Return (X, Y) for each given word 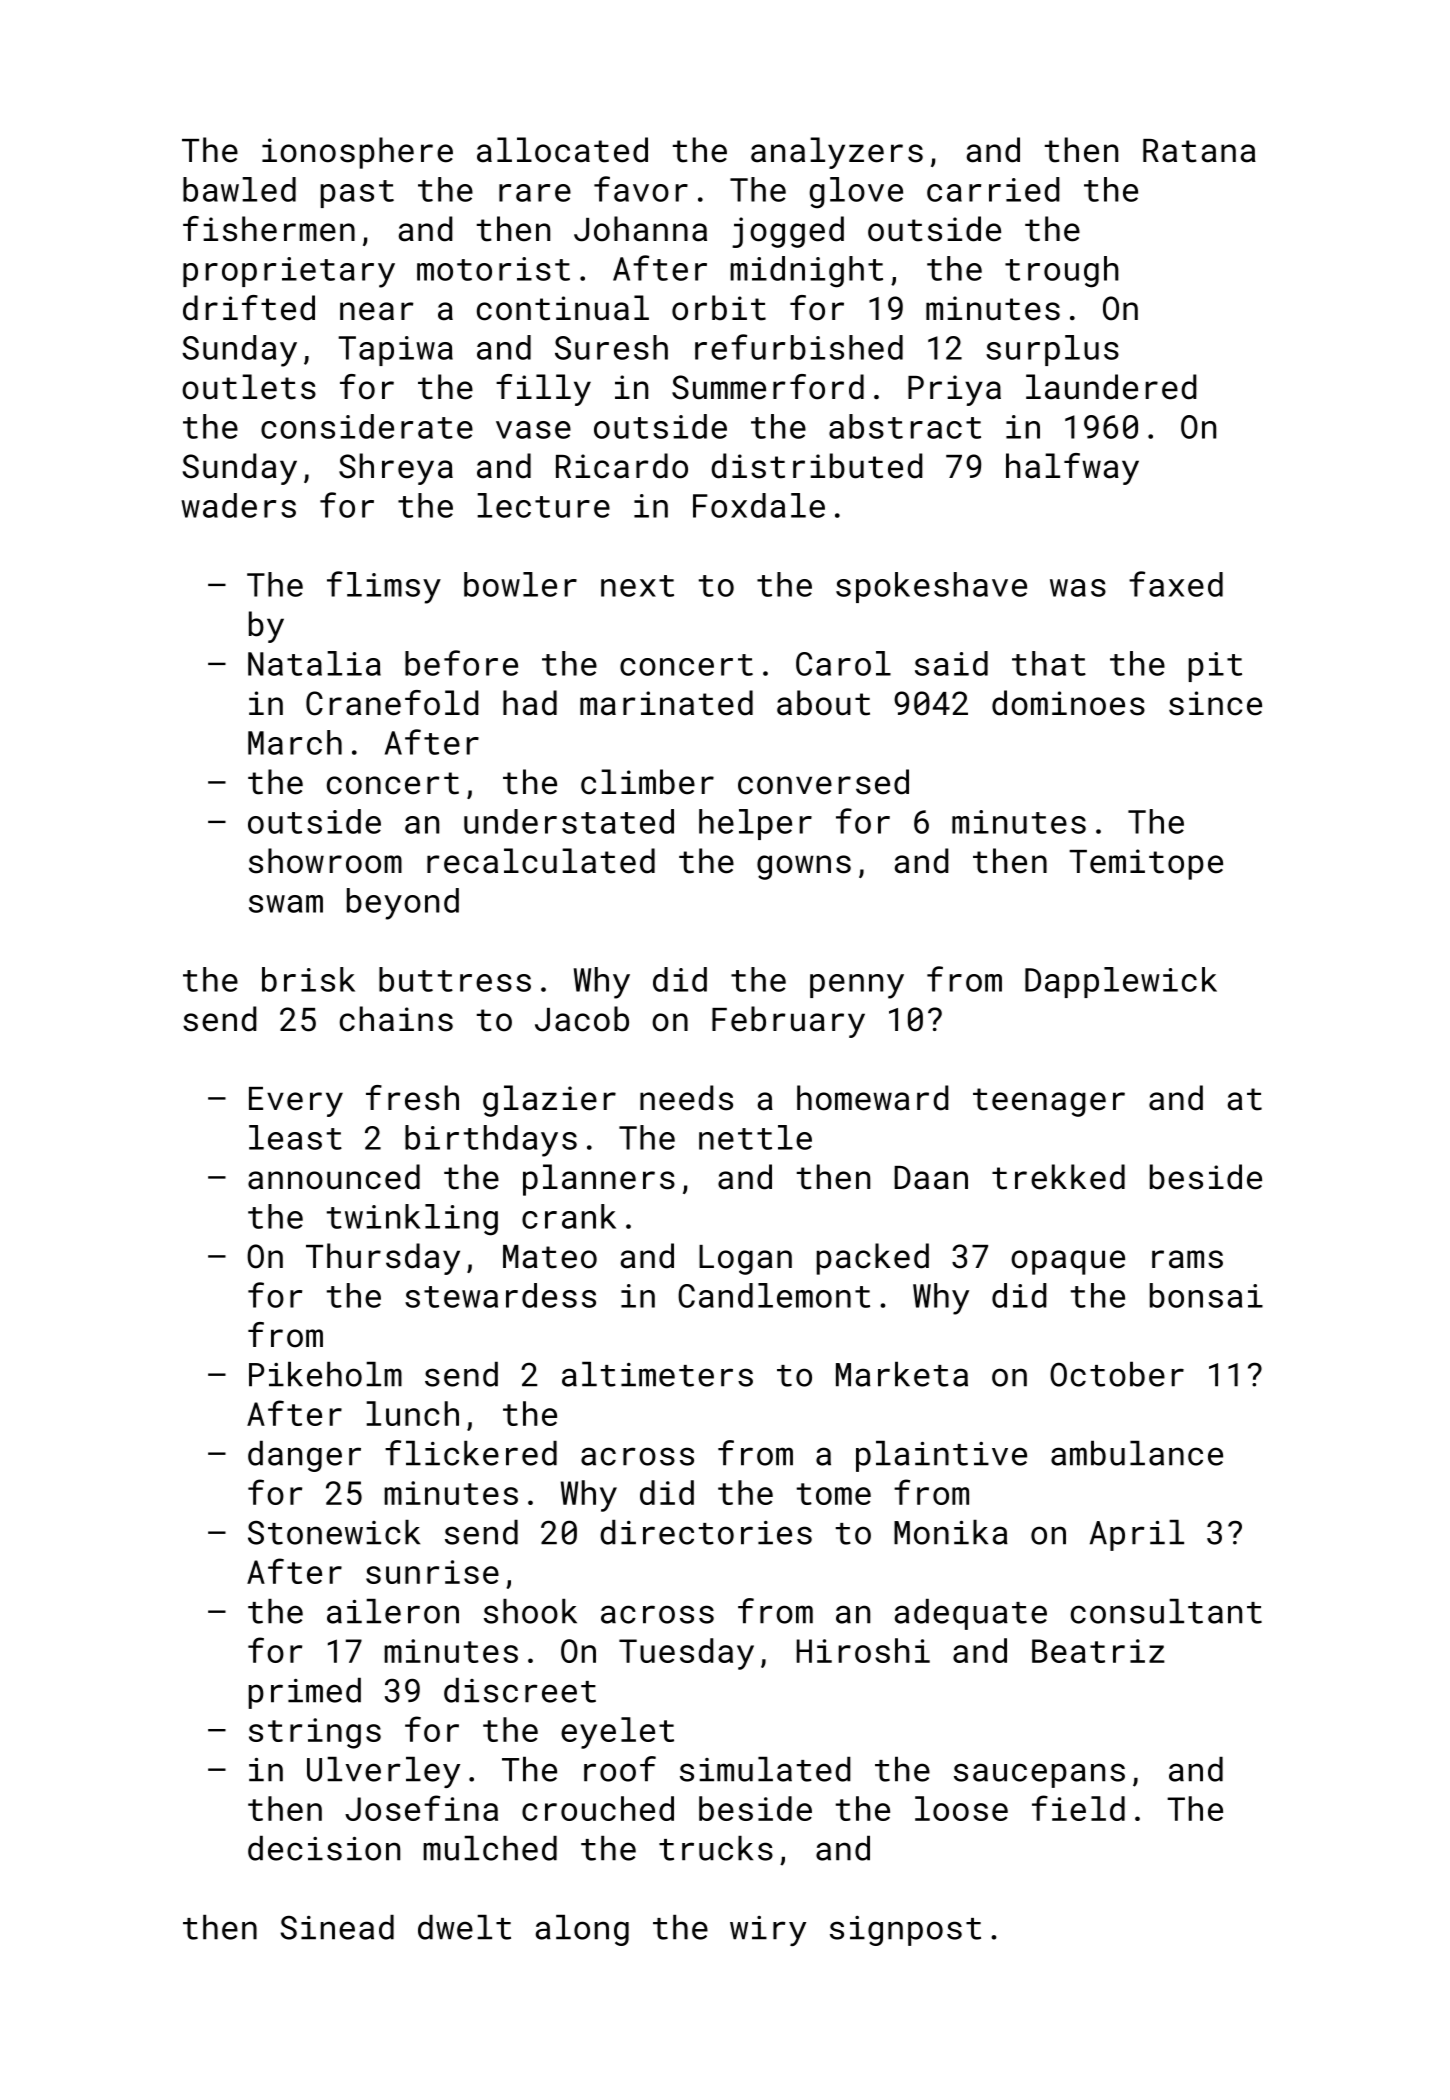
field (1078, 1808)
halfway (1072, 469)
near (377, 311)
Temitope (1146, 864)
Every (296, 1102)
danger (304, 1456)
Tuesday (686, 1654)
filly (543, 390)
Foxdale (759, 505)
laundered (1111, 387)
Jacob (582, 1019)
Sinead (337, 1927)
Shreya (396, 469)
